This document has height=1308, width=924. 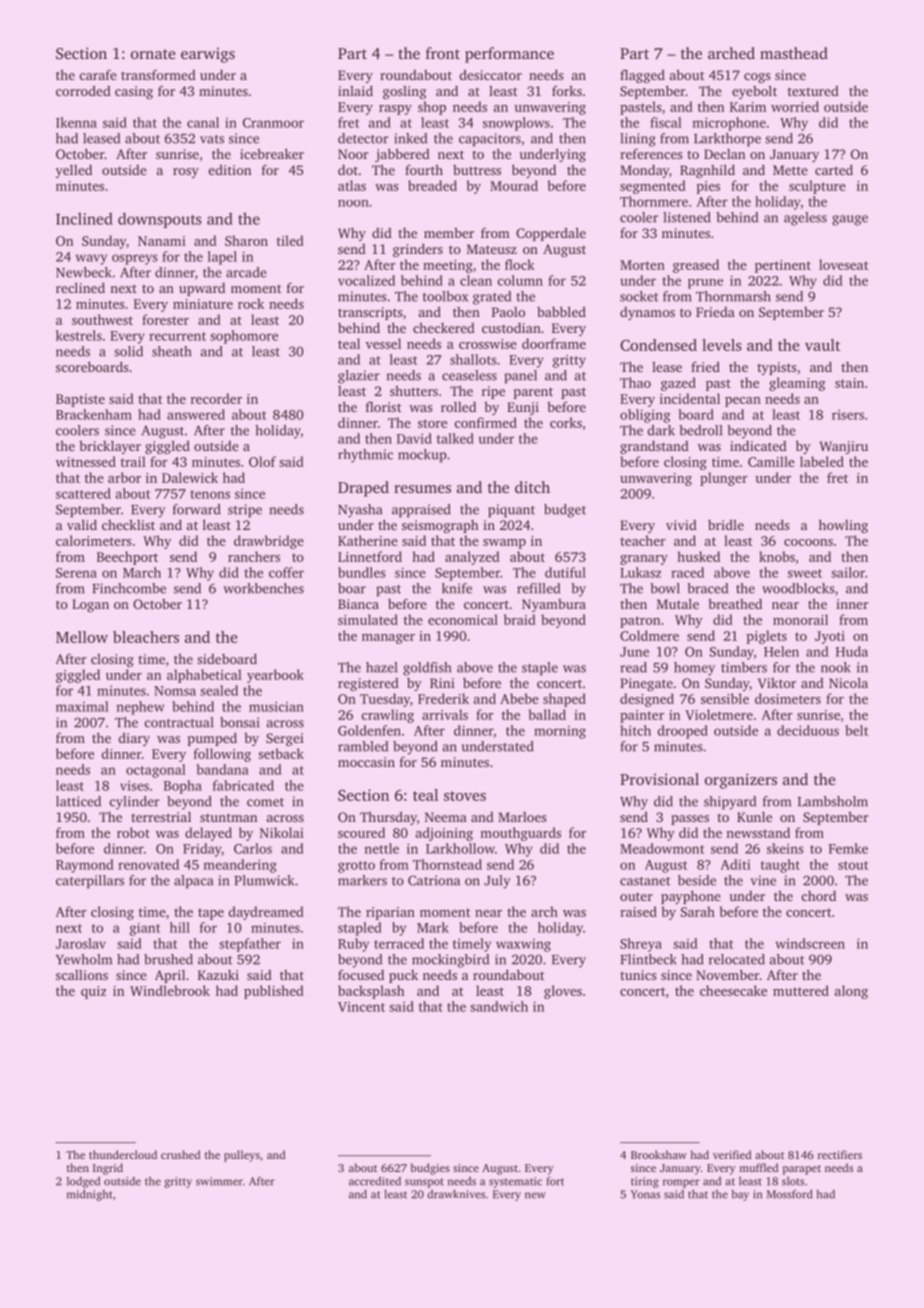 I want to click on valid, so click(x=82, y=524).
